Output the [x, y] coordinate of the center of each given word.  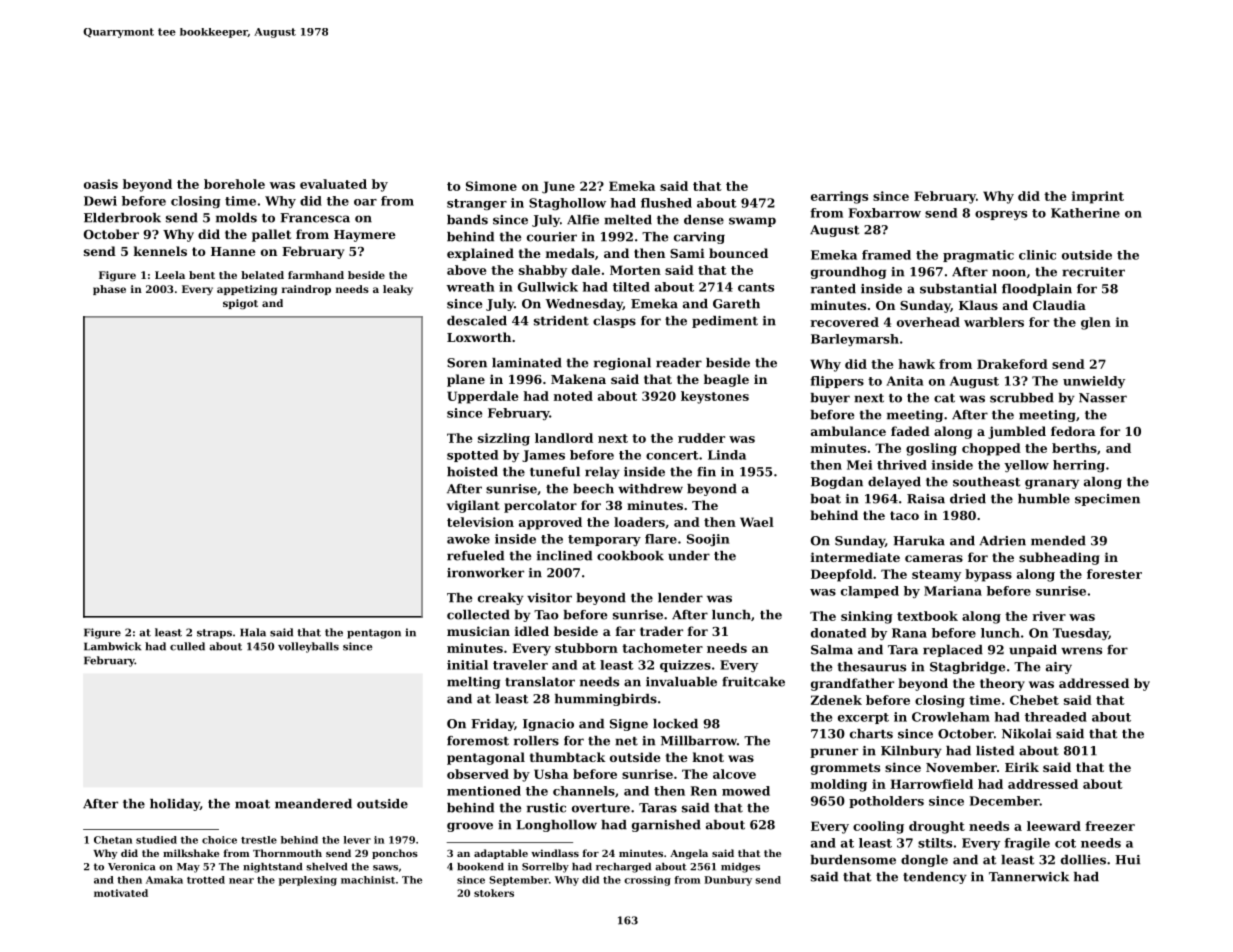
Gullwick [548, 287]
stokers [494, 893]
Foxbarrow [885, 213]
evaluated [333, 184]
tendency [935, 878]
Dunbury [728, 881]
